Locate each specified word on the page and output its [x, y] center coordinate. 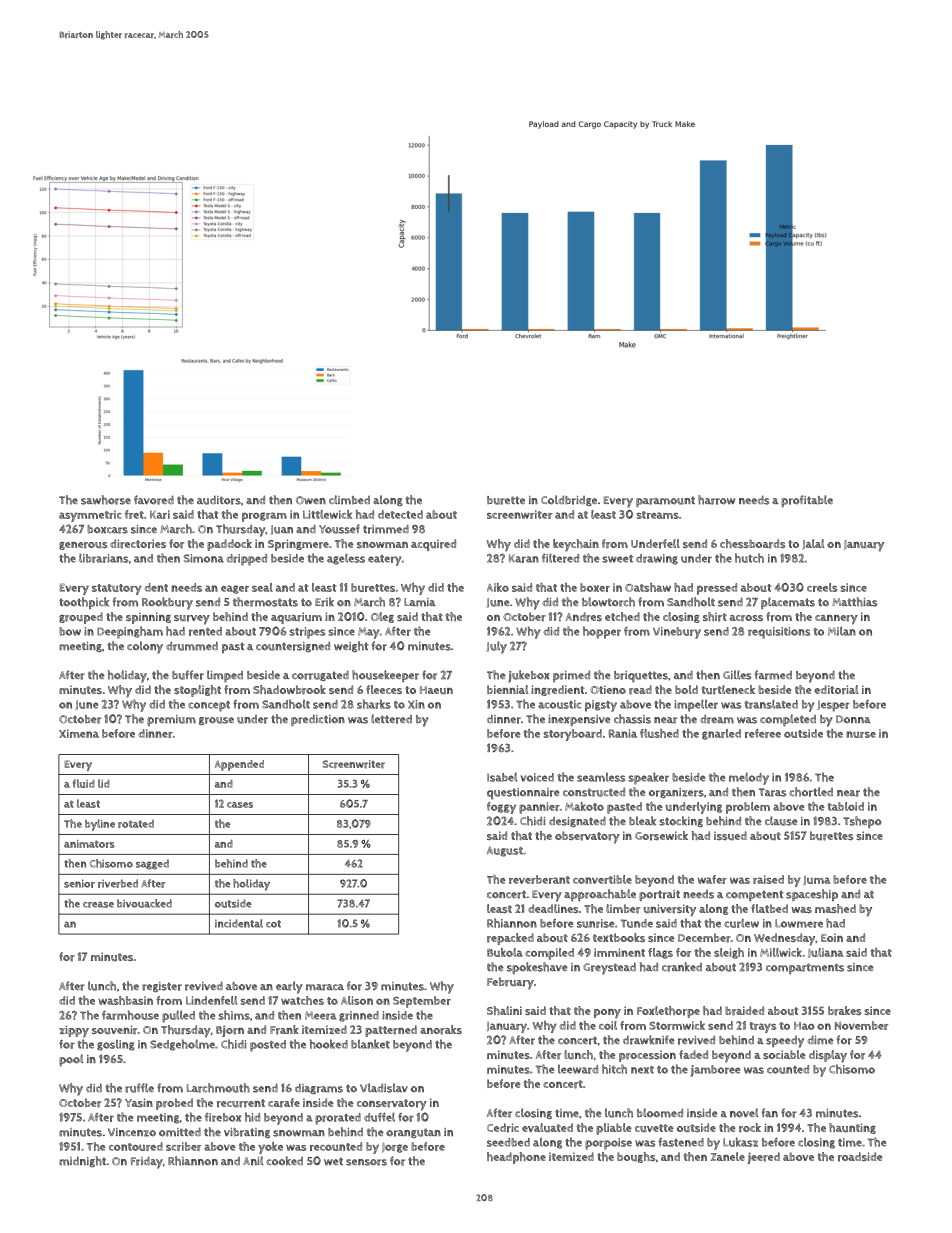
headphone [516, 1158]
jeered [763, 1158]
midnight [82, 1161]
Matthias [855, 602]
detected [400, 514]
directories [138, 544]
